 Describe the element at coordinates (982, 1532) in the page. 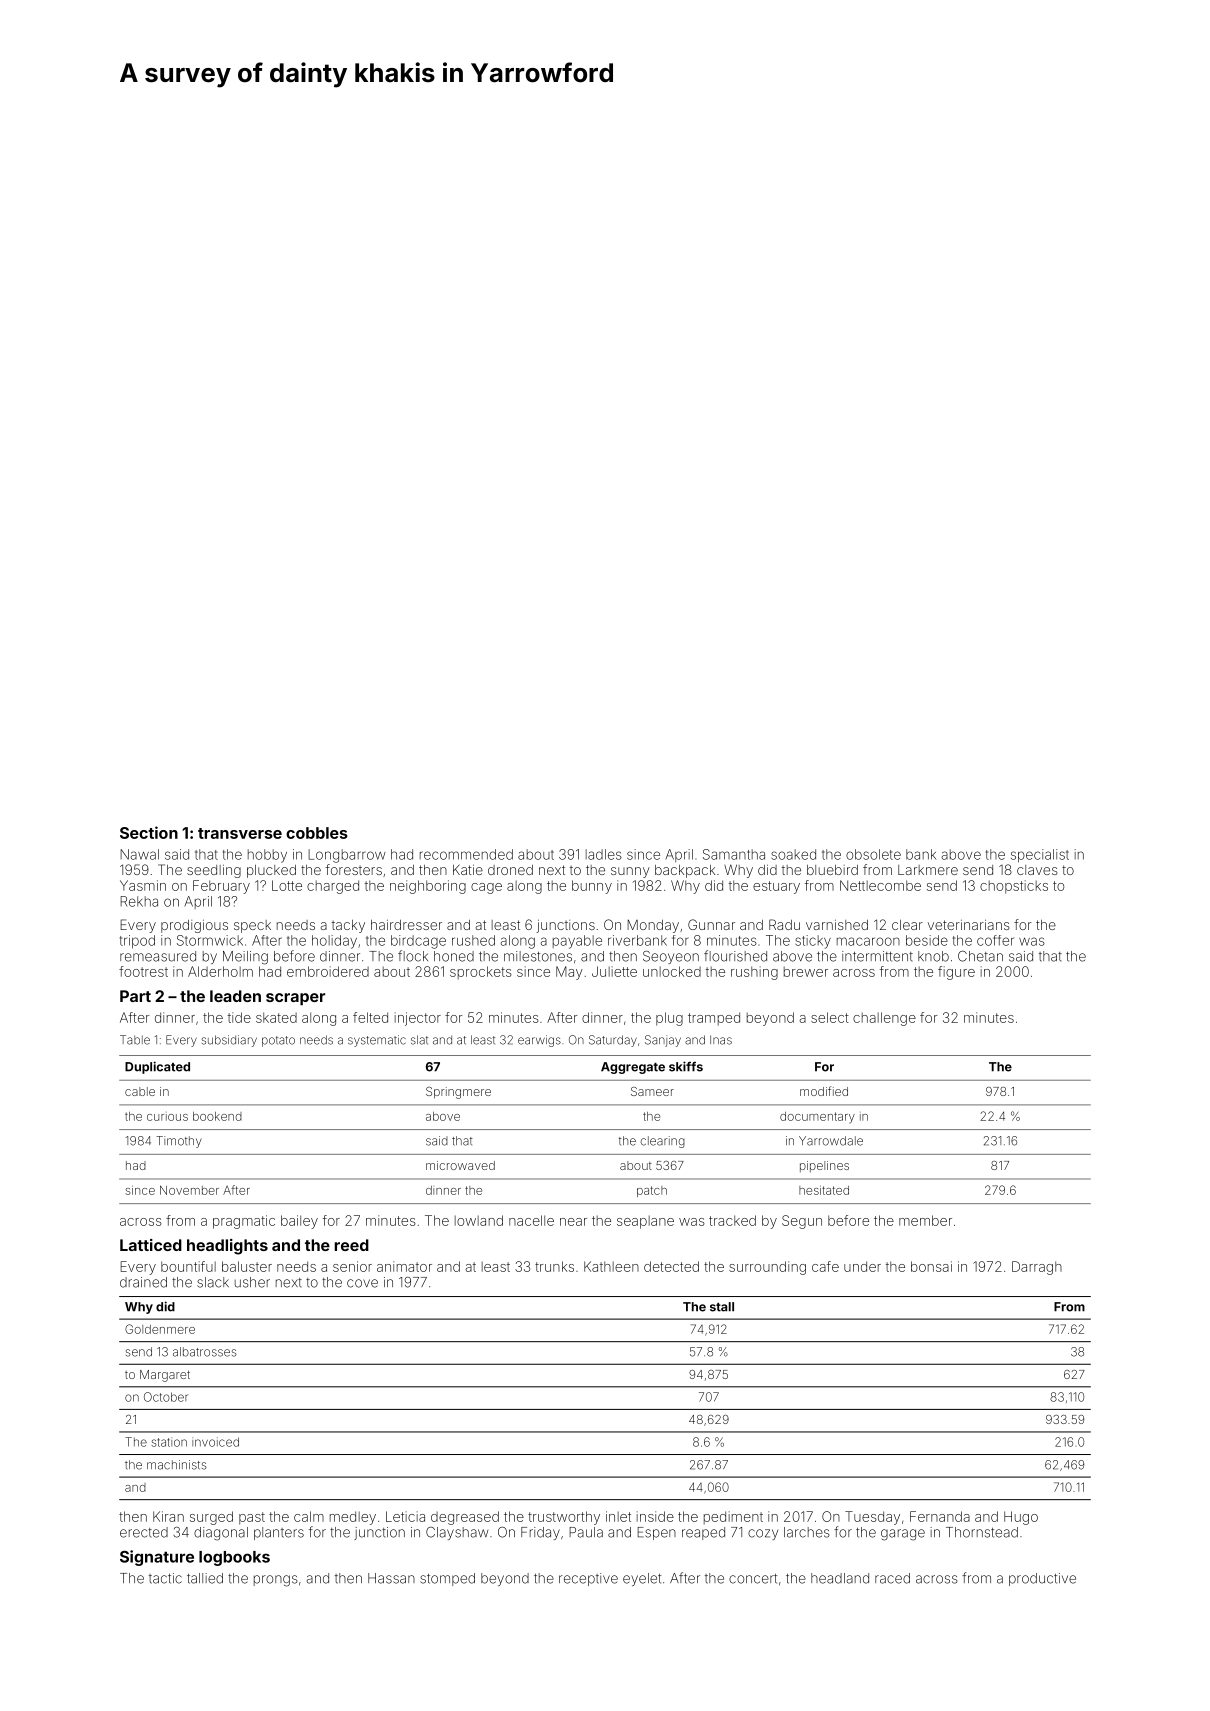

I see `Thornstead` at that location.
